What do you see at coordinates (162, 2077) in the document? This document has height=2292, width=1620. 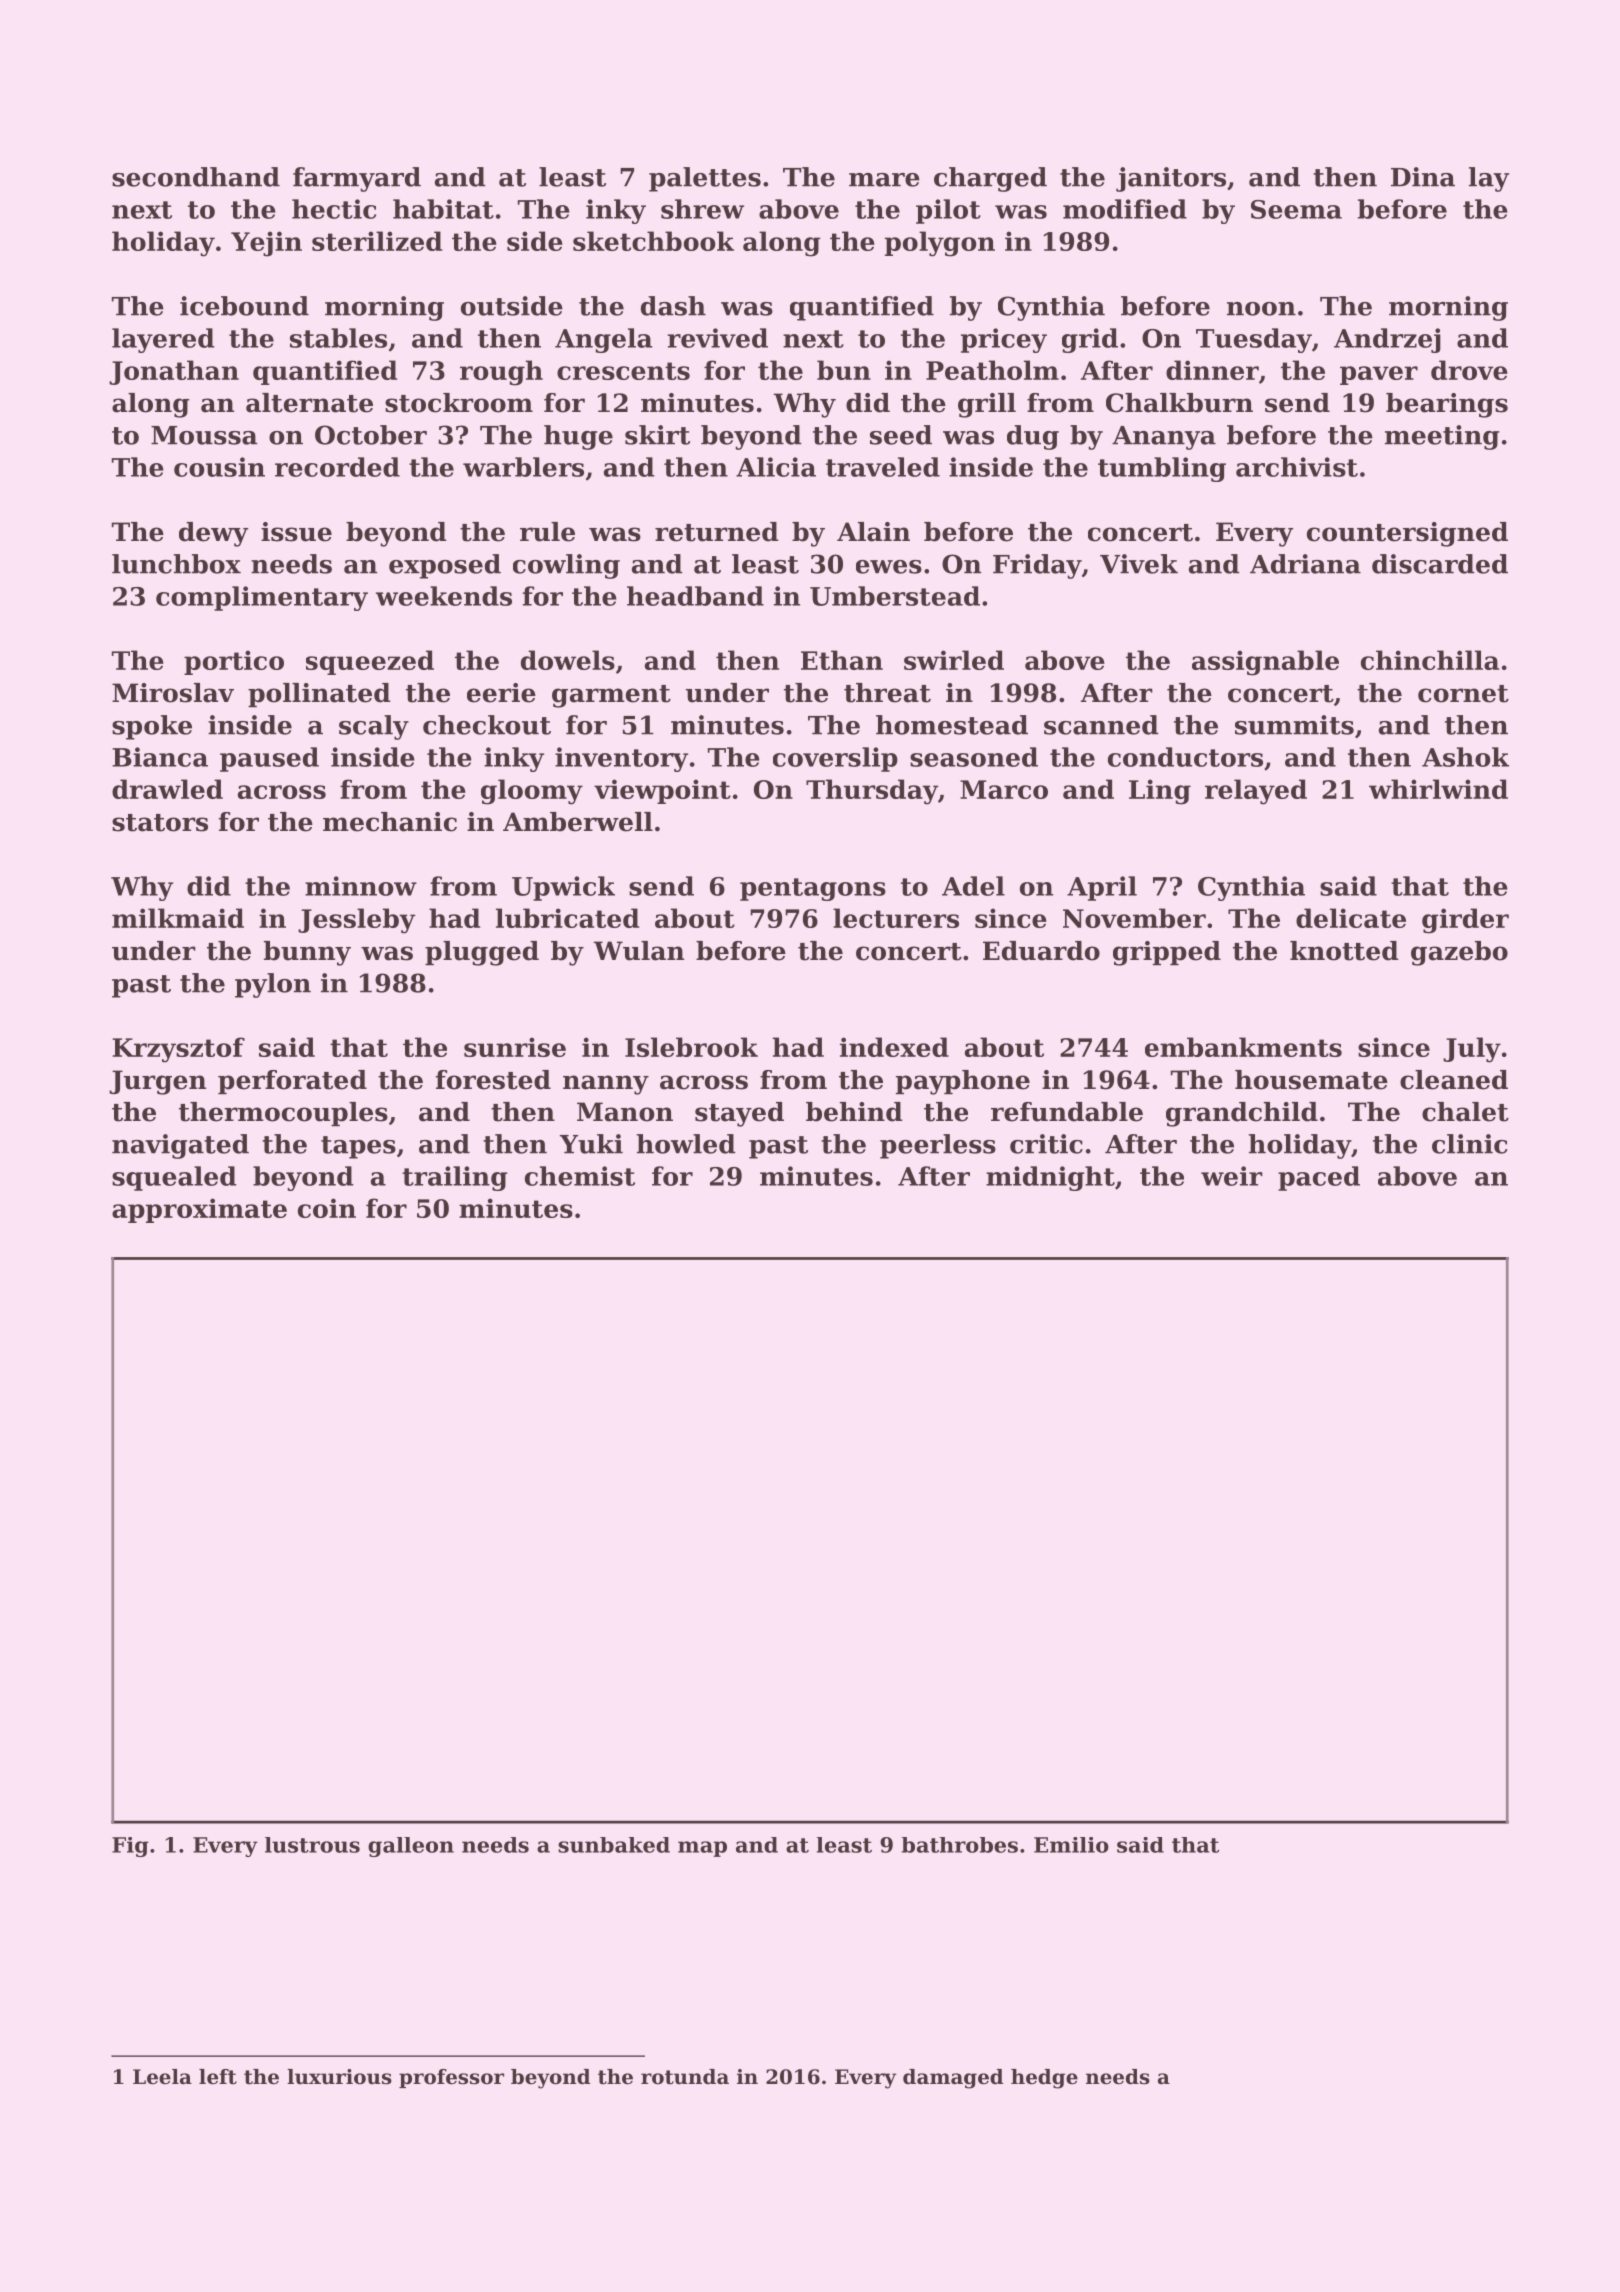 I see `Leela` at bounding box center [162, 2077].
